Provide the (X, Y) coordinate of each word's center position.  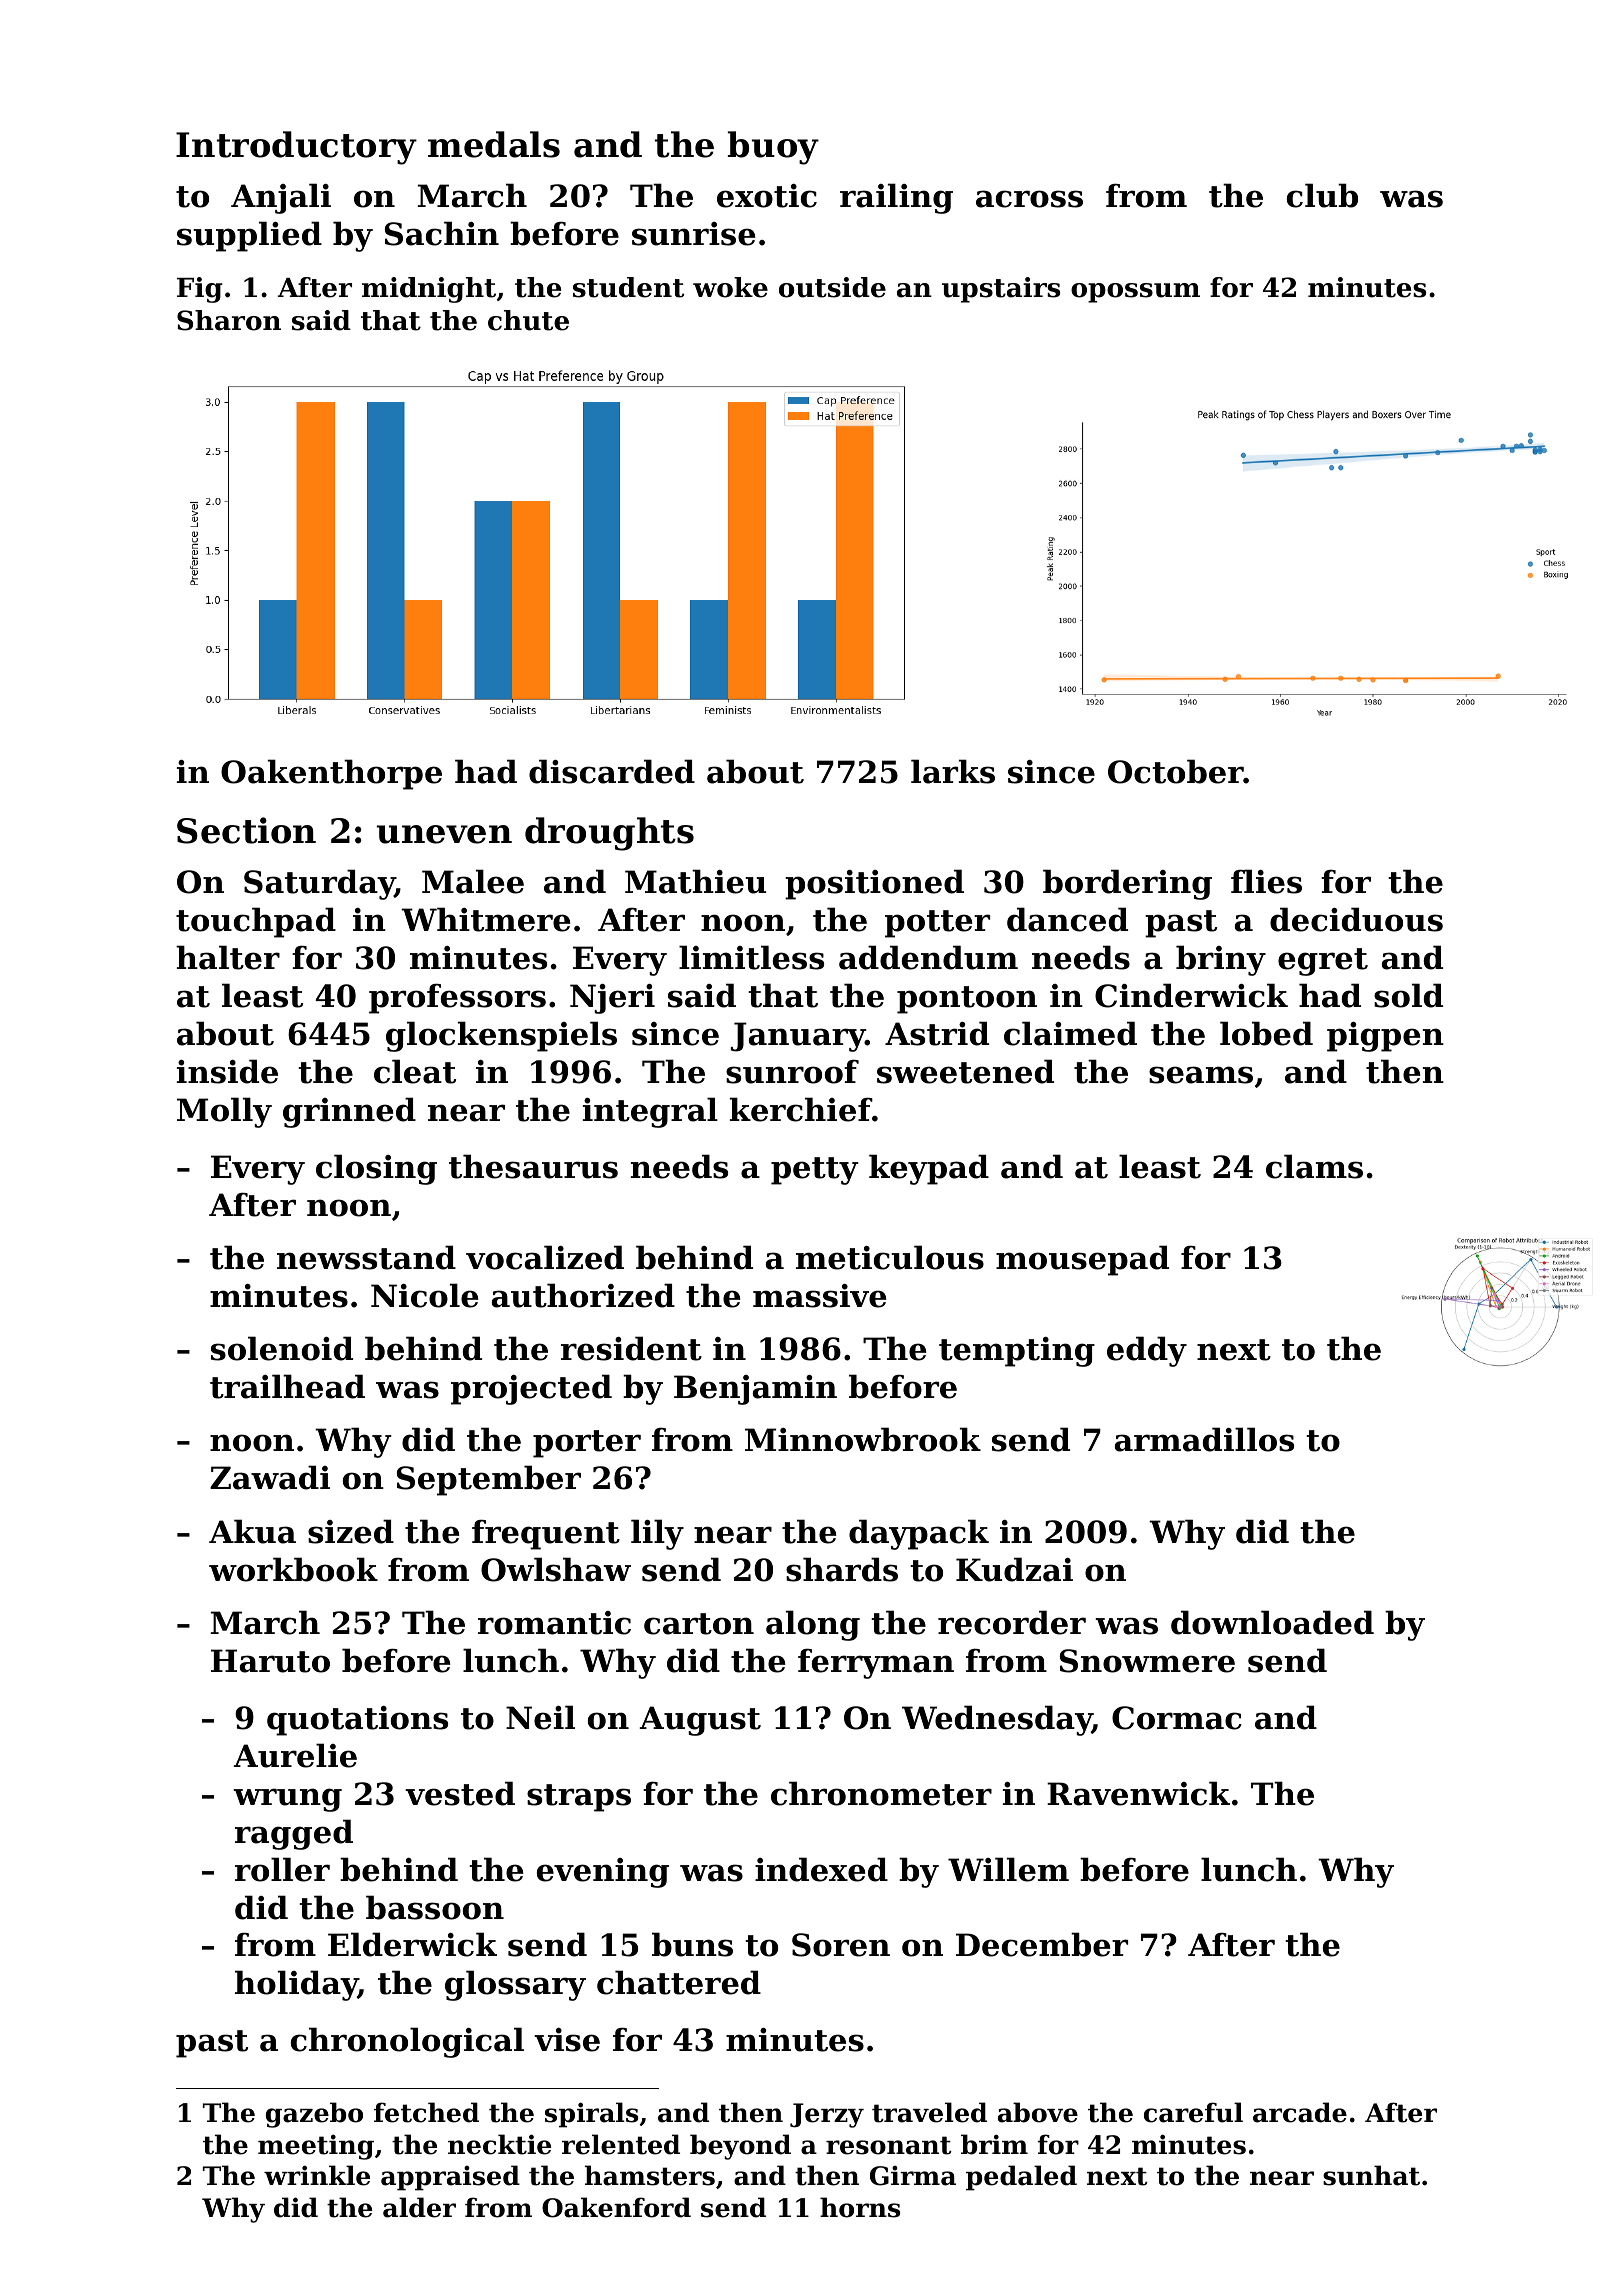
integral (650, 1112)
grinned (349, 1112)
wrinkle (317, 2175)
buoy (773, 148)
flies (1266, 881)
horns (860, 2207)
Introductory (296, 148)
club (1322, 195)
